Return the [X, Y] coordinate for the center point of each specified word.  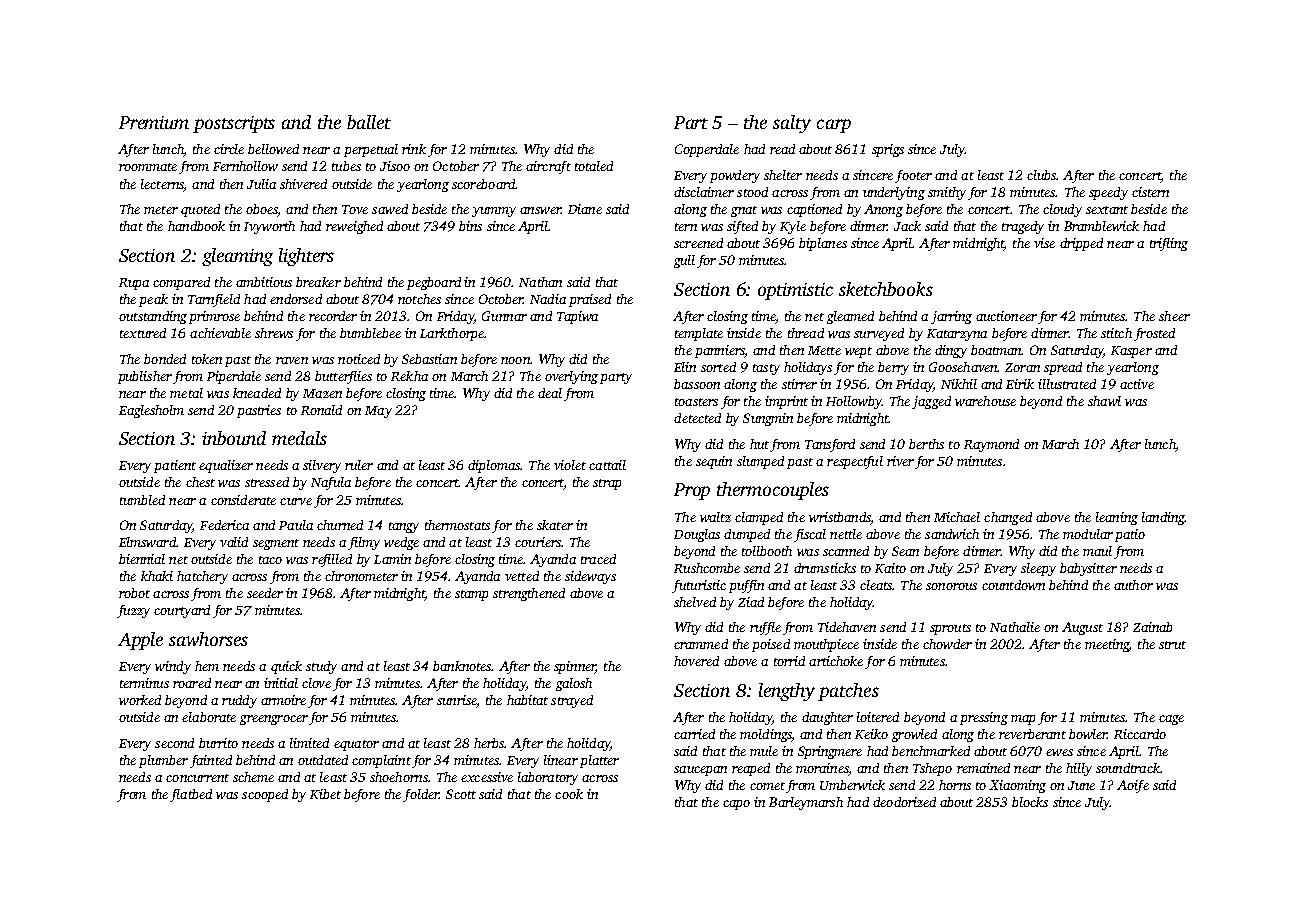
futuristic [699, 586]
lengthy [787, 692]
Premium [154, 122]
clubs [1041, 175]
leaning [1117, 518]
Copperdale [707, 150]
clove [316, 683]
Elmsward [147, 542]
